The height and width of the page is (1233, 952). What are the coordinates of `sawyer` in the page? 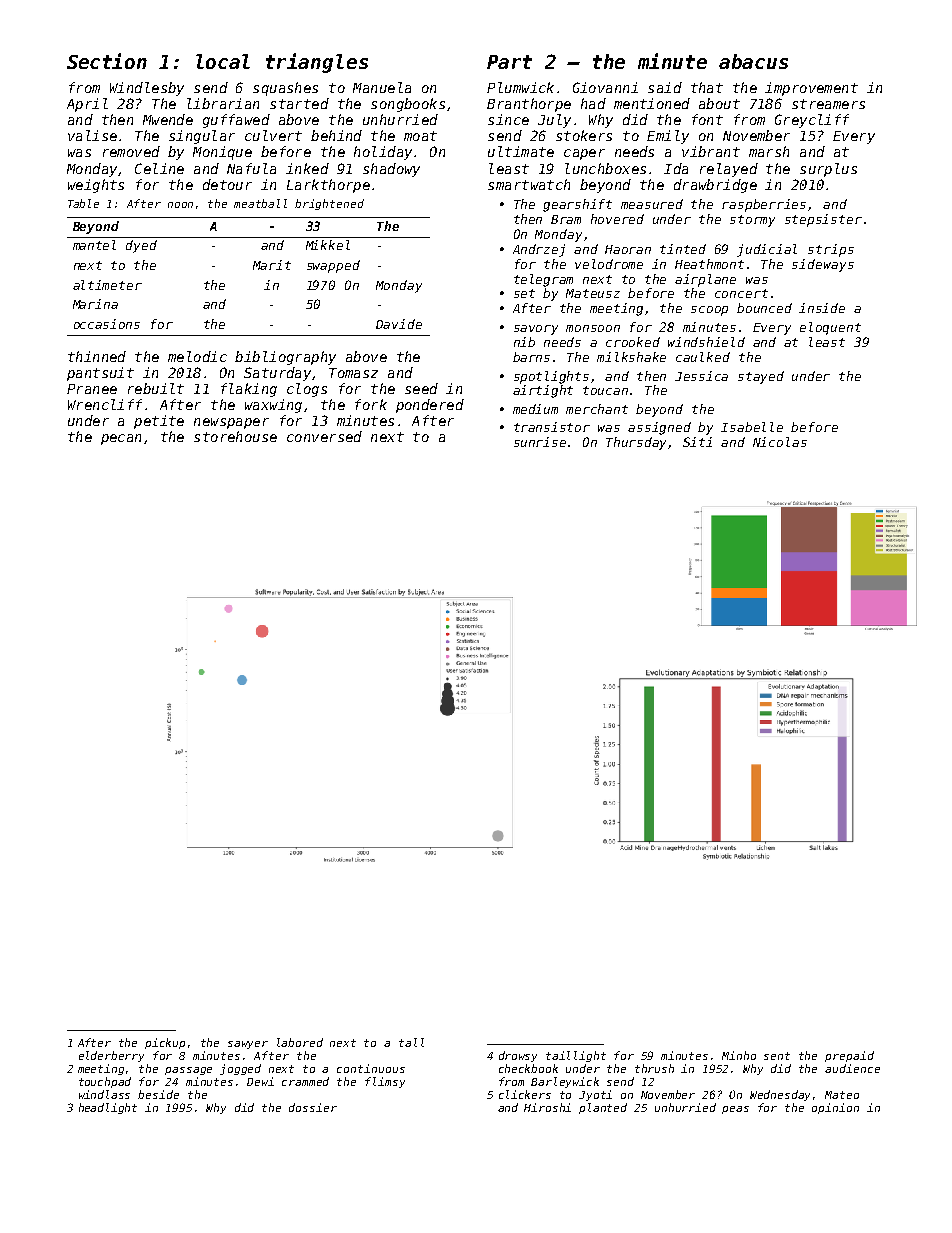 It's located at (248, 1045).
